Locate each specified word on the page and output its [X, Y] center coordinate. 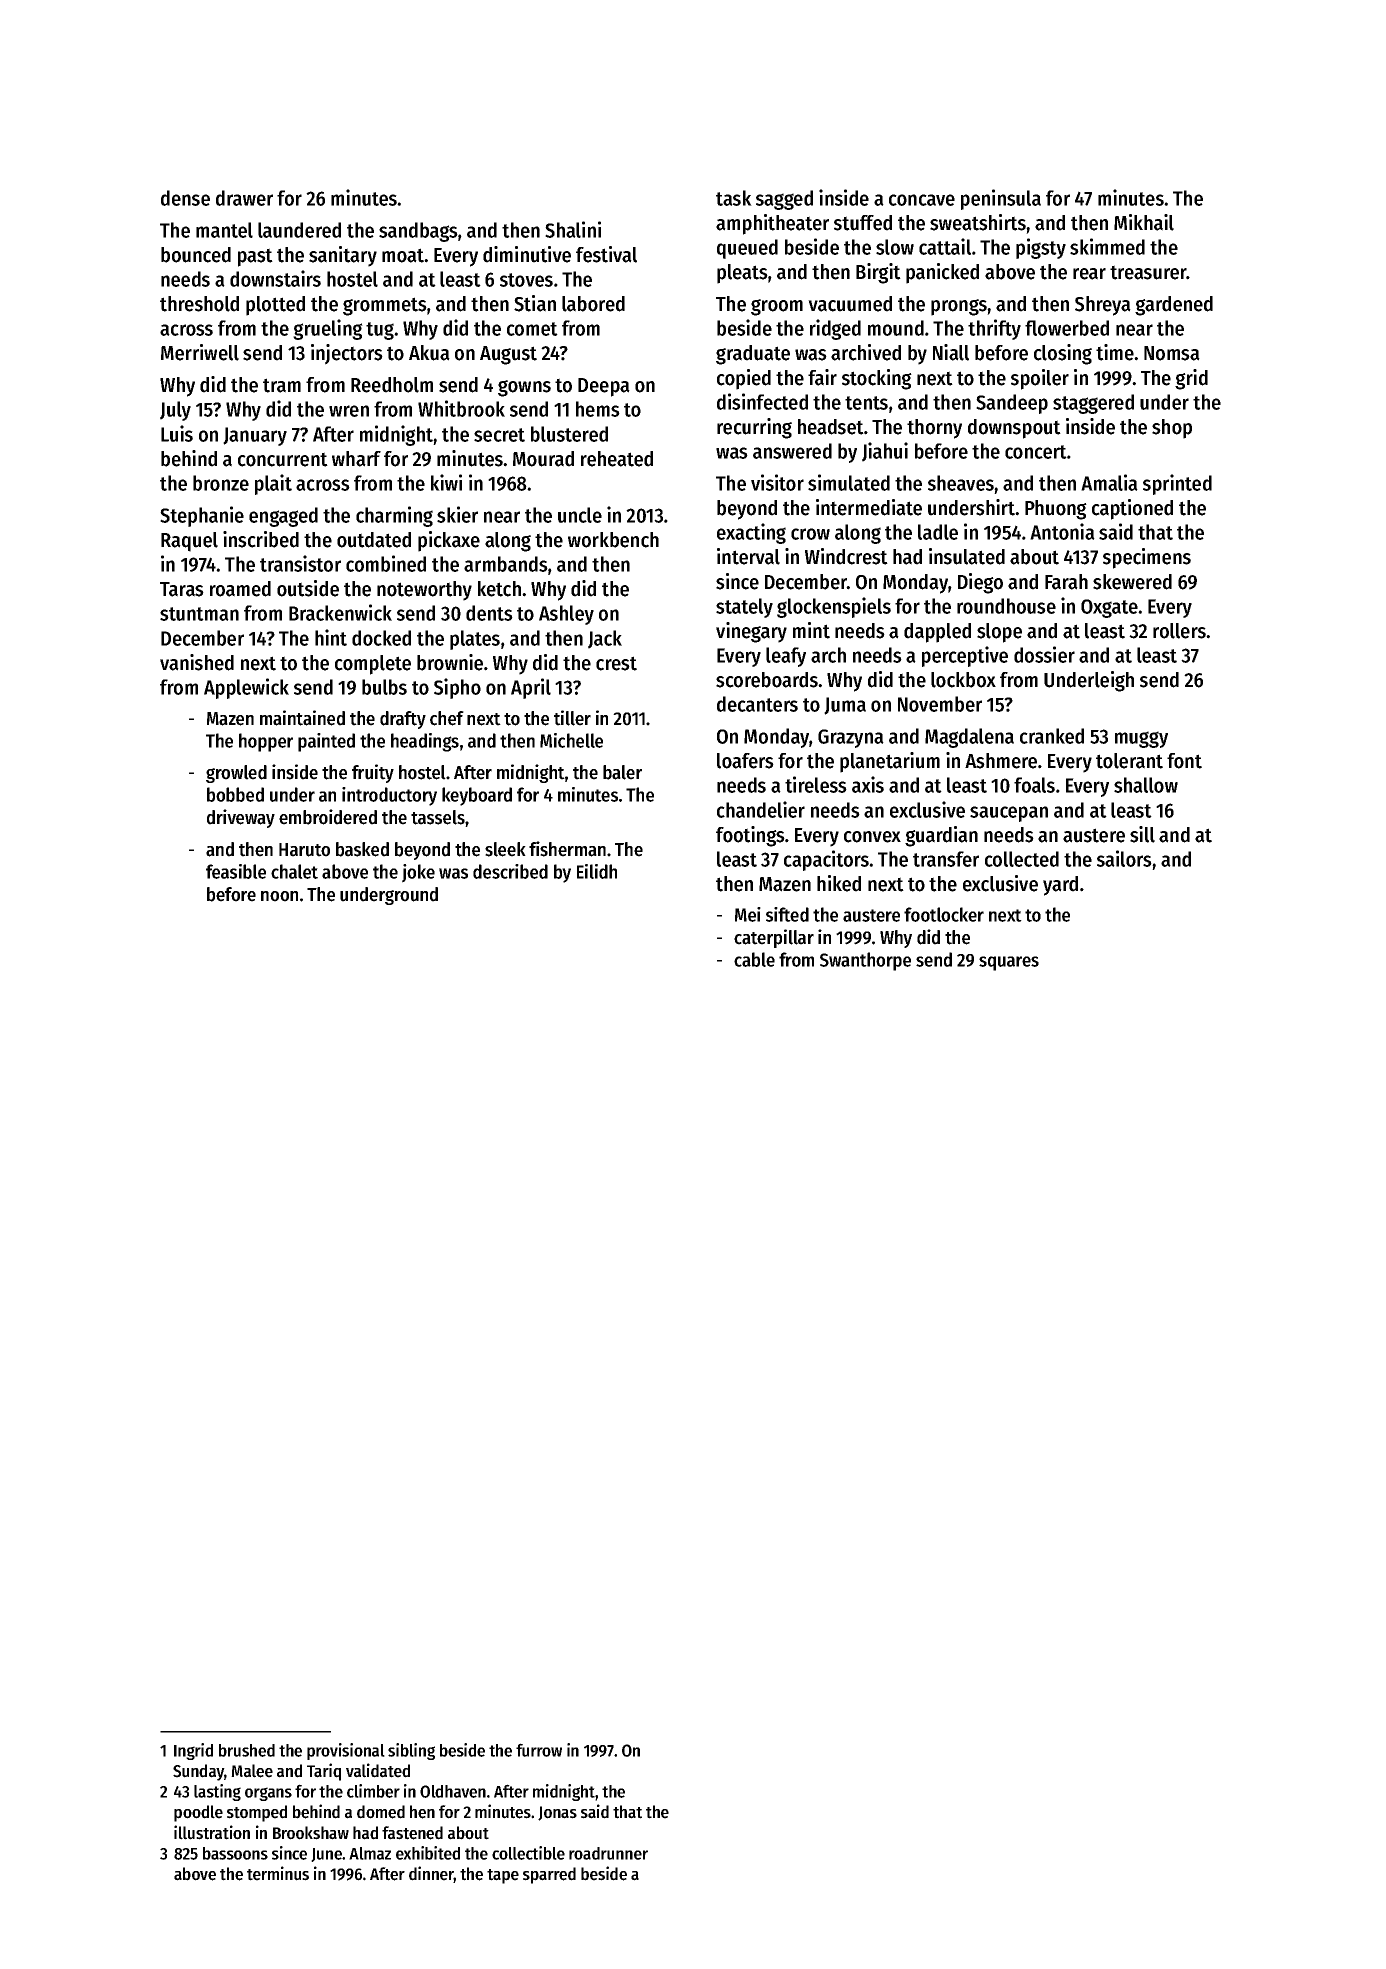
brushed [247, 1750]
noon [279, 896]
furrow [539, 1750]
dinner [431, 1874]
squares [1009, 963]
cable [754, 959]
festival [606, 254]
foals [1034, 785]
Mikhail [1144, 222]
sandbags [418, 232]
